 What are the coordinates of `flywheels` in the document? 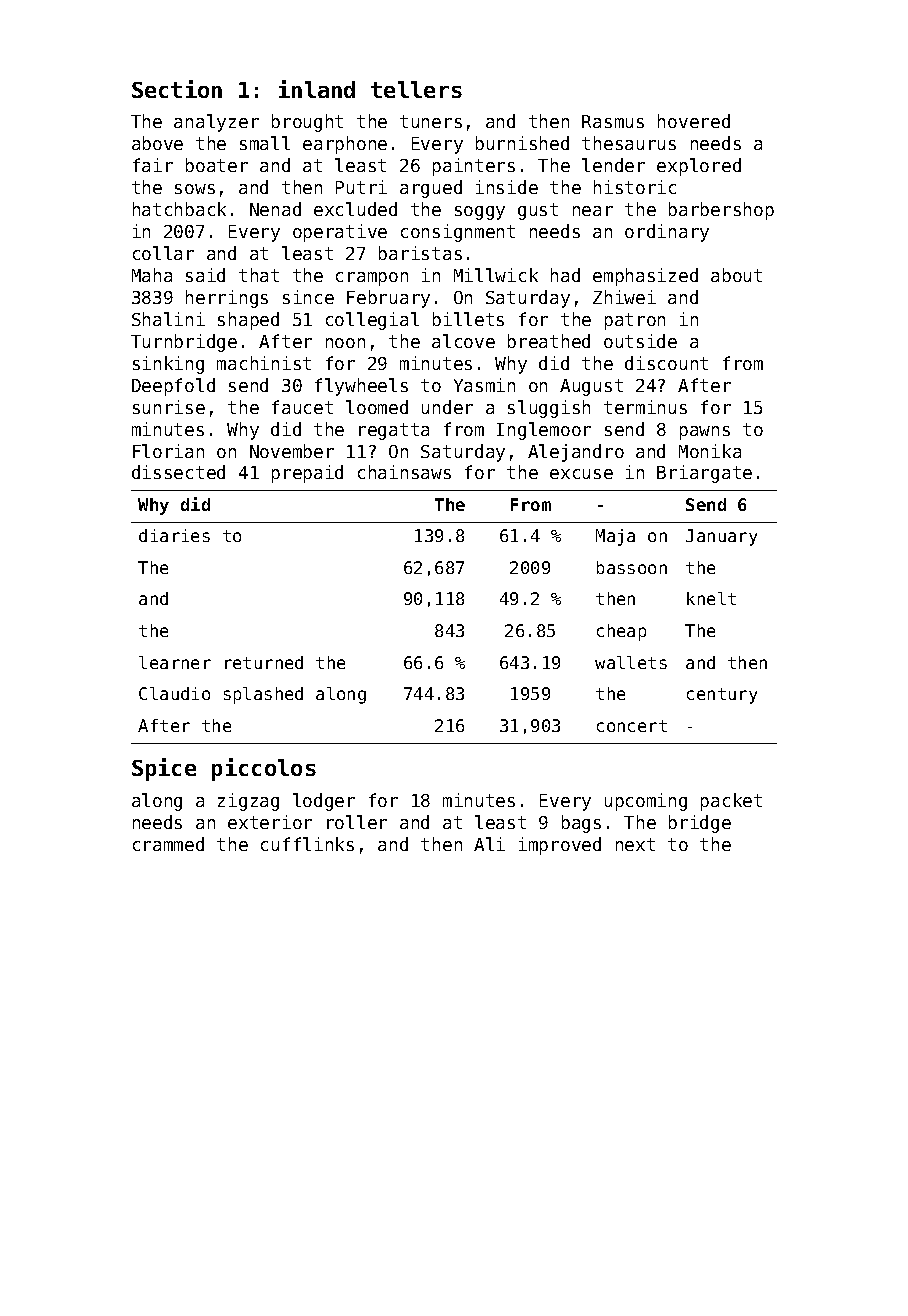 It's located at (361, 387).
